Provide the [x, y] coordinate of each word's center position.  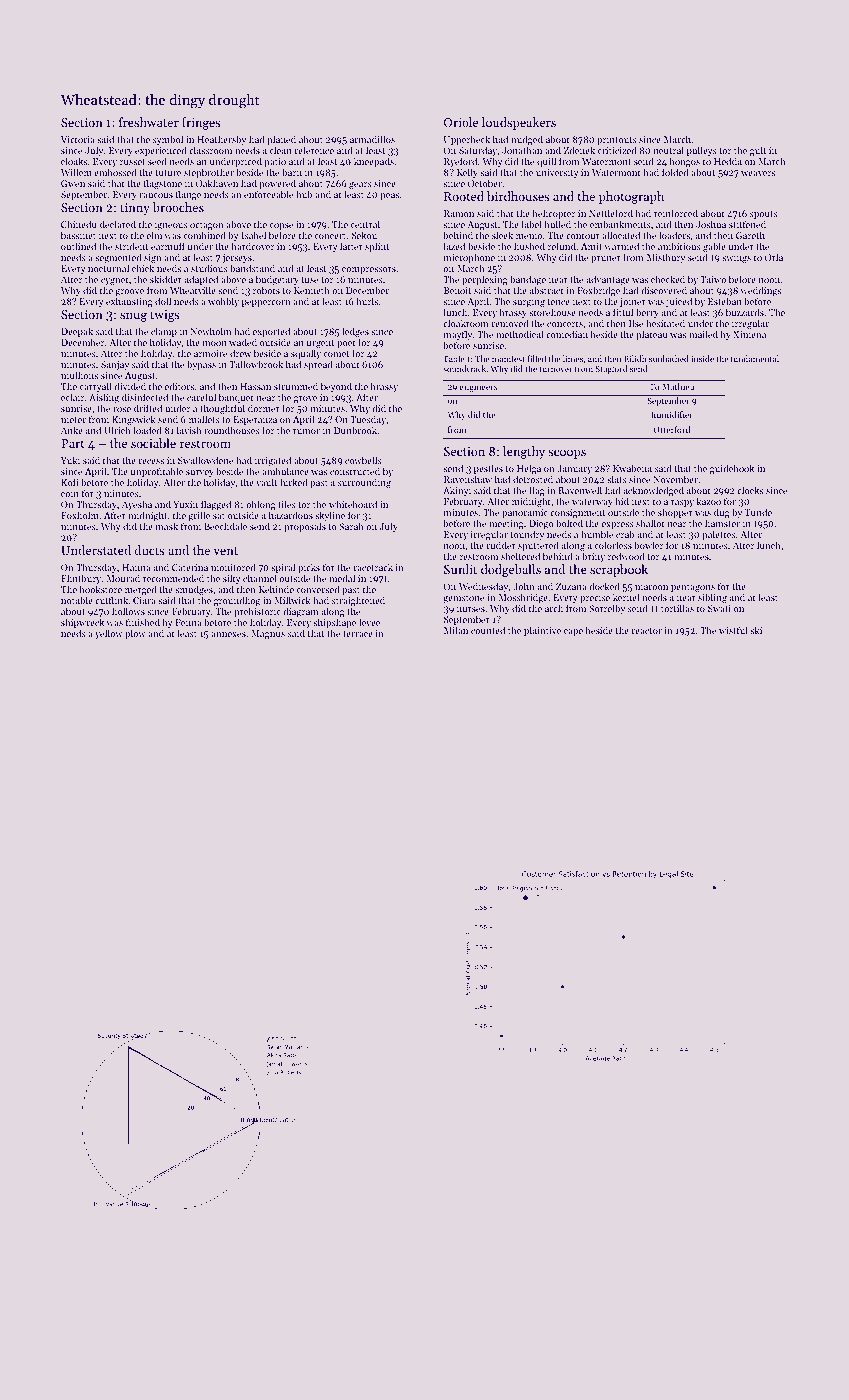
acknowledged [654, 491]
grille [199, 516]
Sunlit [460, 569]
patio [275, 163]
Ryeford [460, 163]
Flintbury [81, 579]
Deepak [77, 333]
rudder [501, 545]
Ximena [749, 334]
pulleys [702, 151]
